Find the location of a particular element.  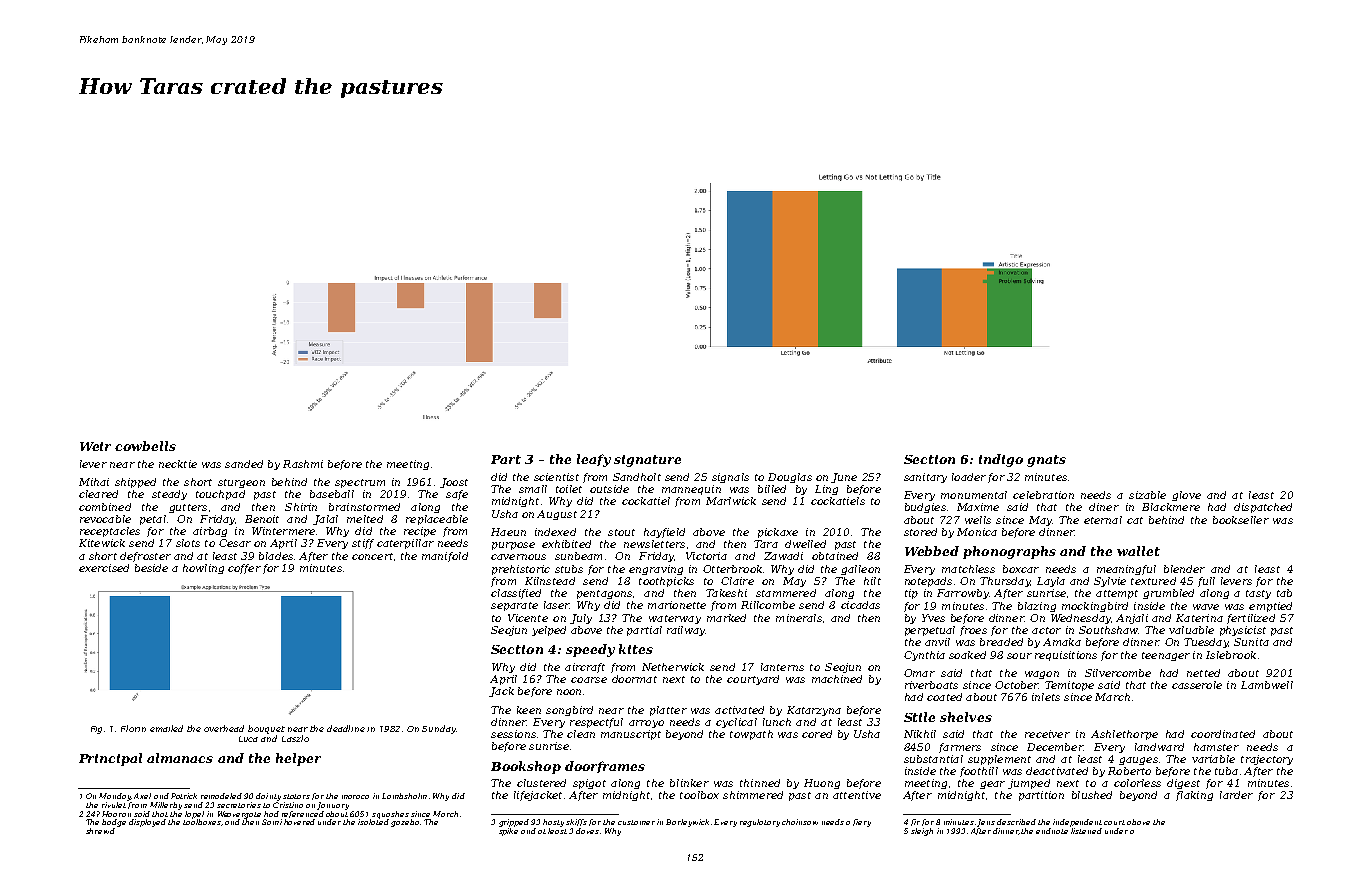

towpath is located at coordinates (751, 735).
